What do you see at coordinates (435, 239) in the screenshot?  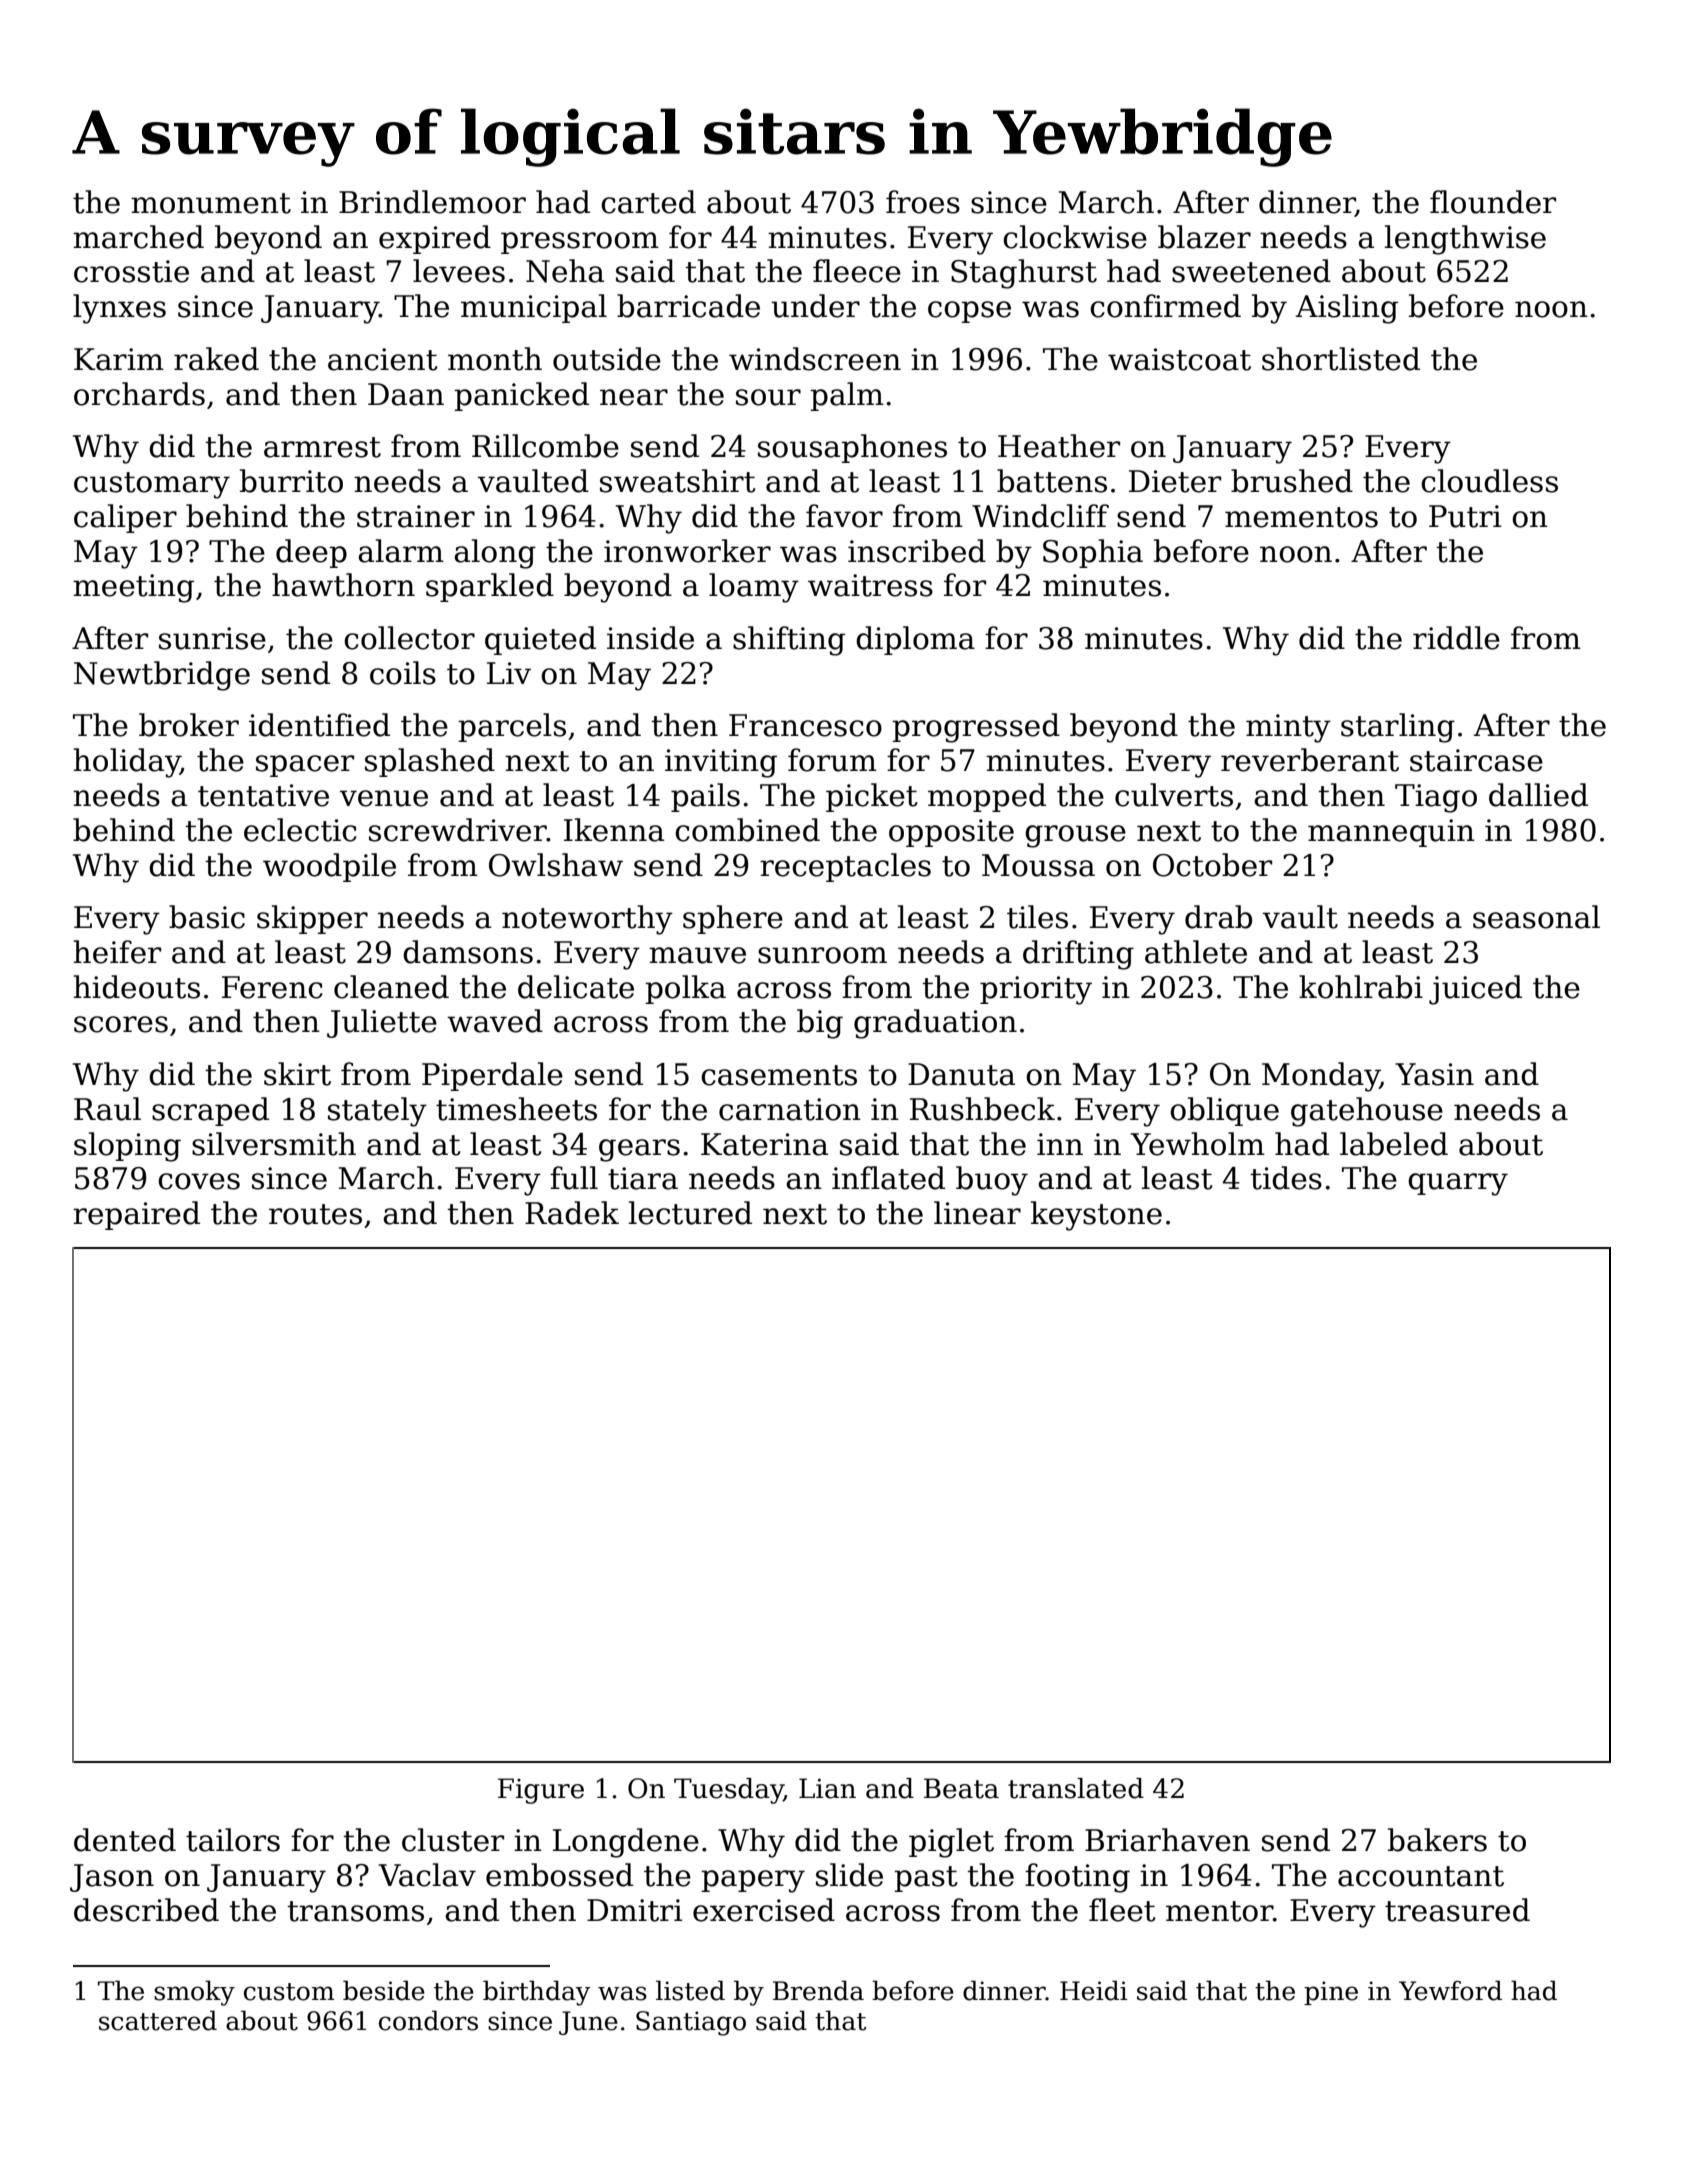 I see `expired` at bounding box center [435, 239].
